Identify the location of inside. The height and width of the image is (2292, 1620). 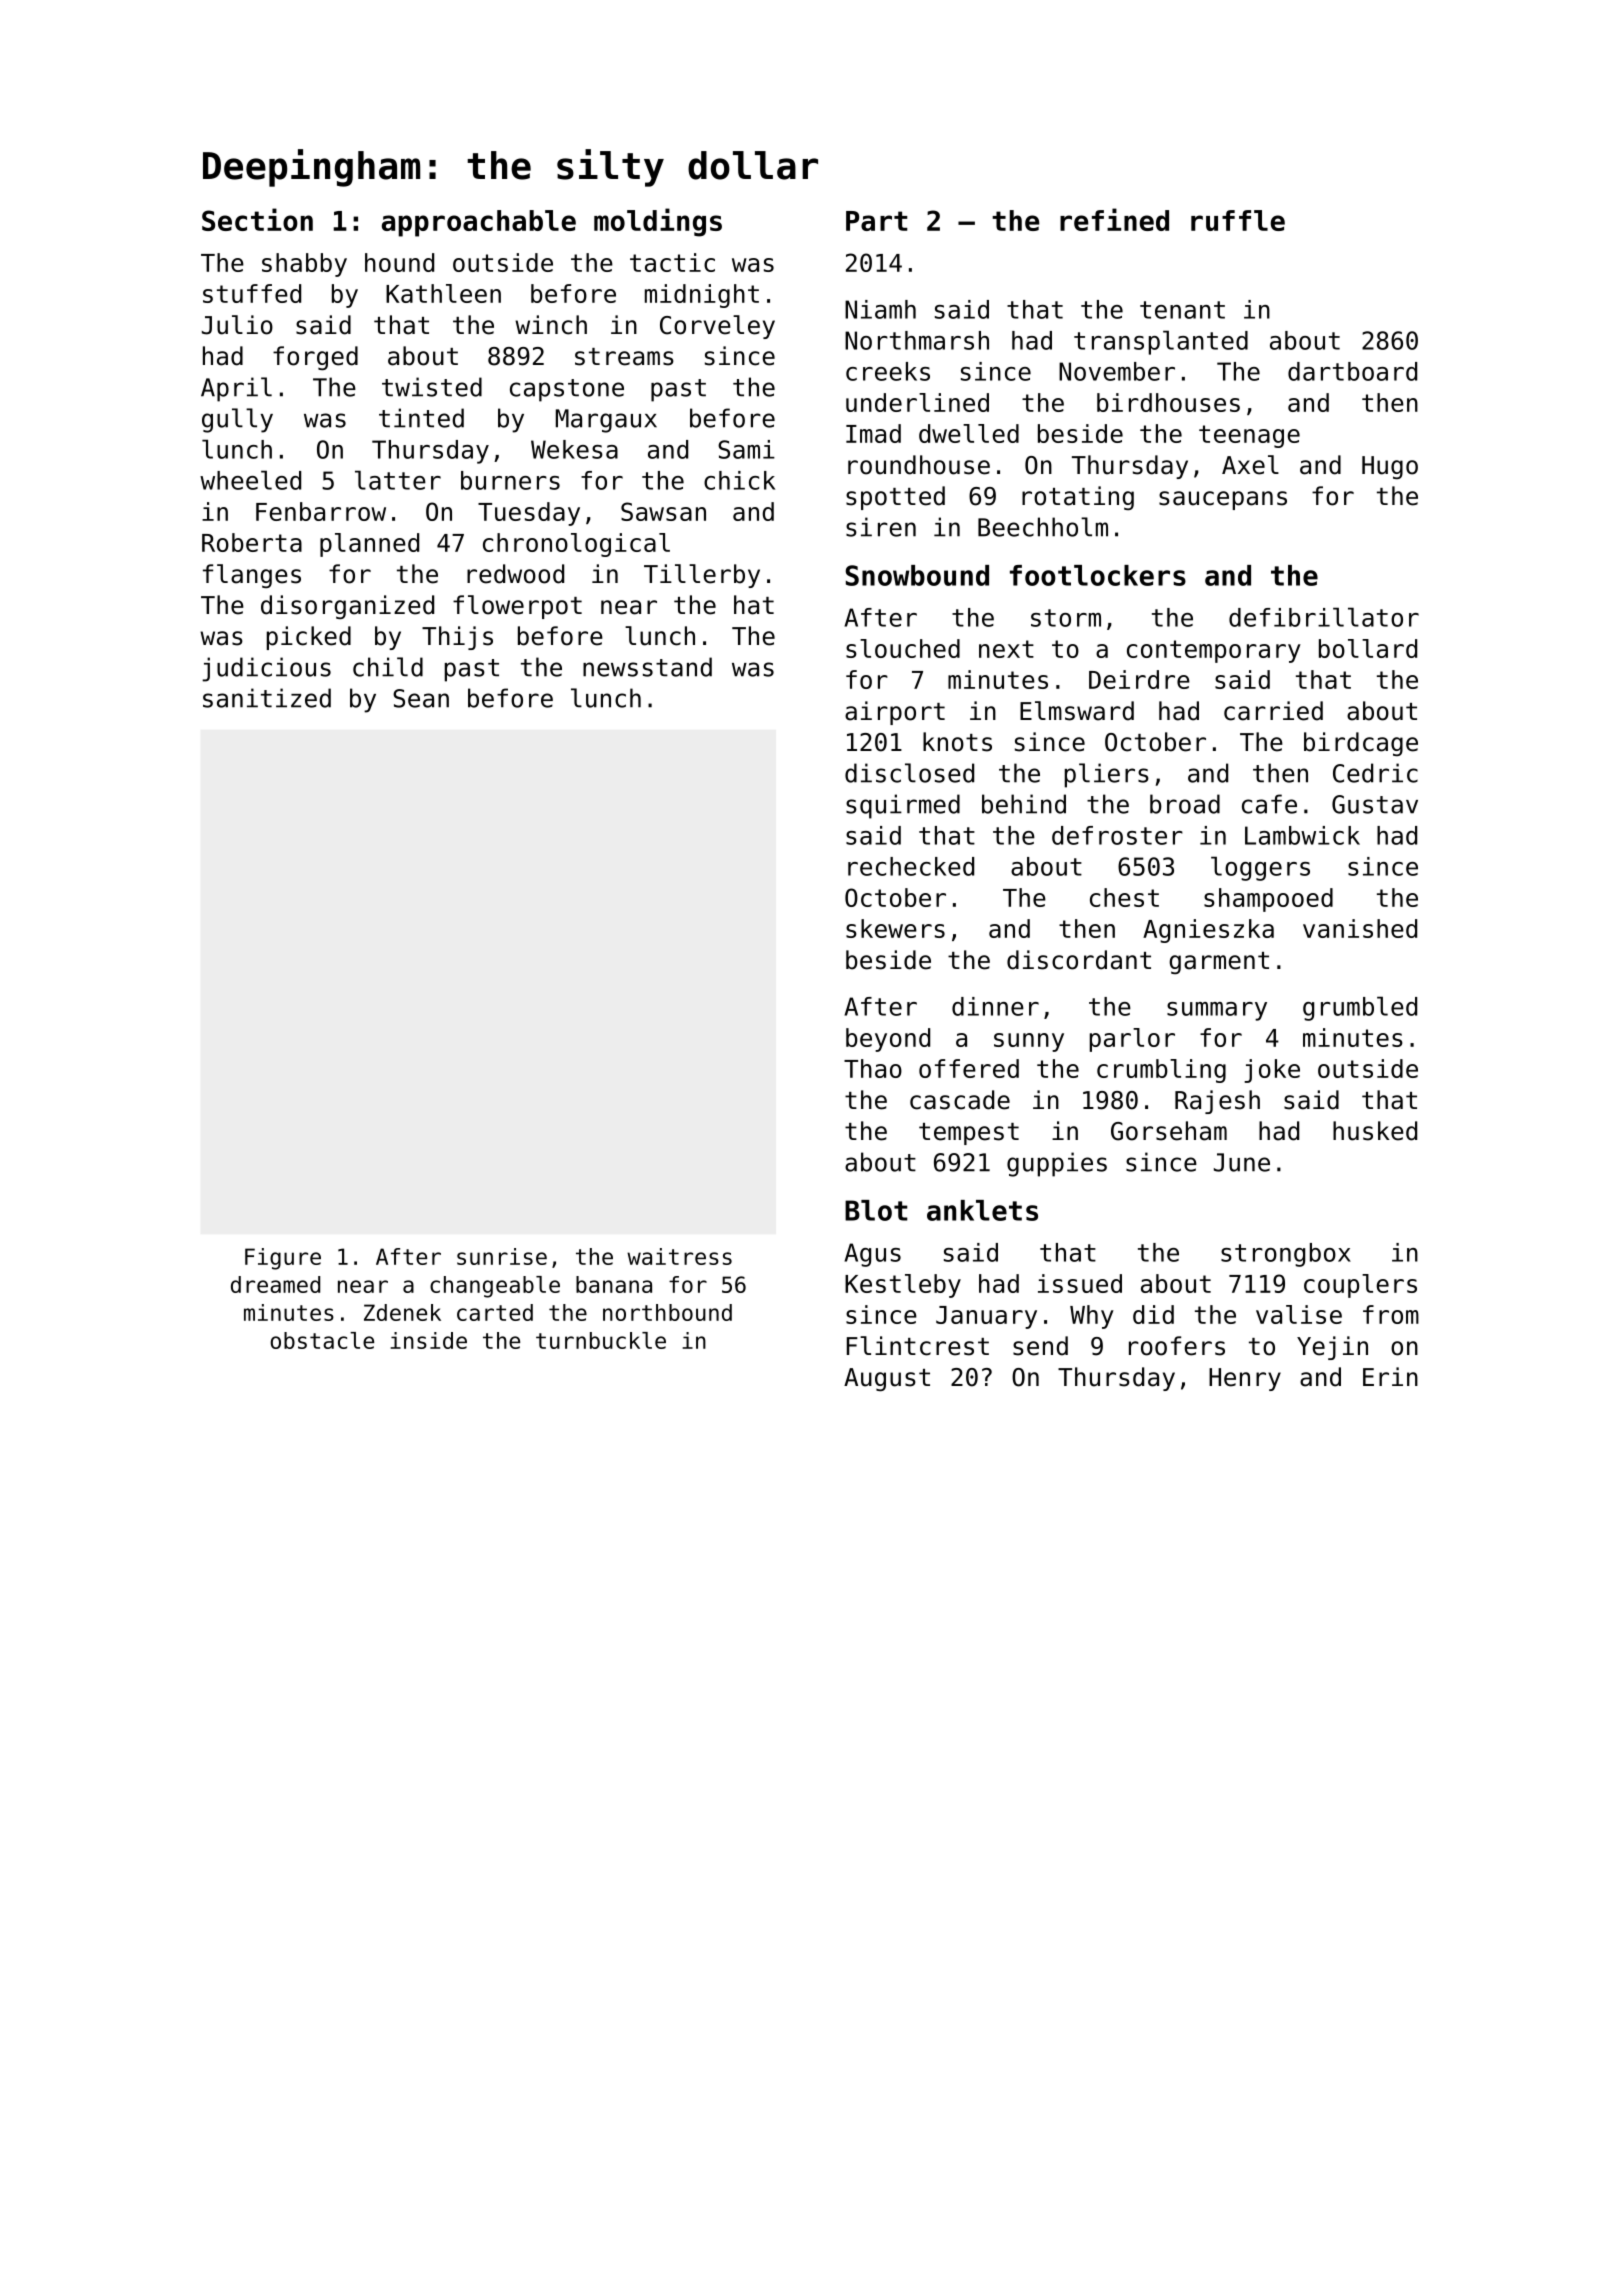
(428, 1340).
